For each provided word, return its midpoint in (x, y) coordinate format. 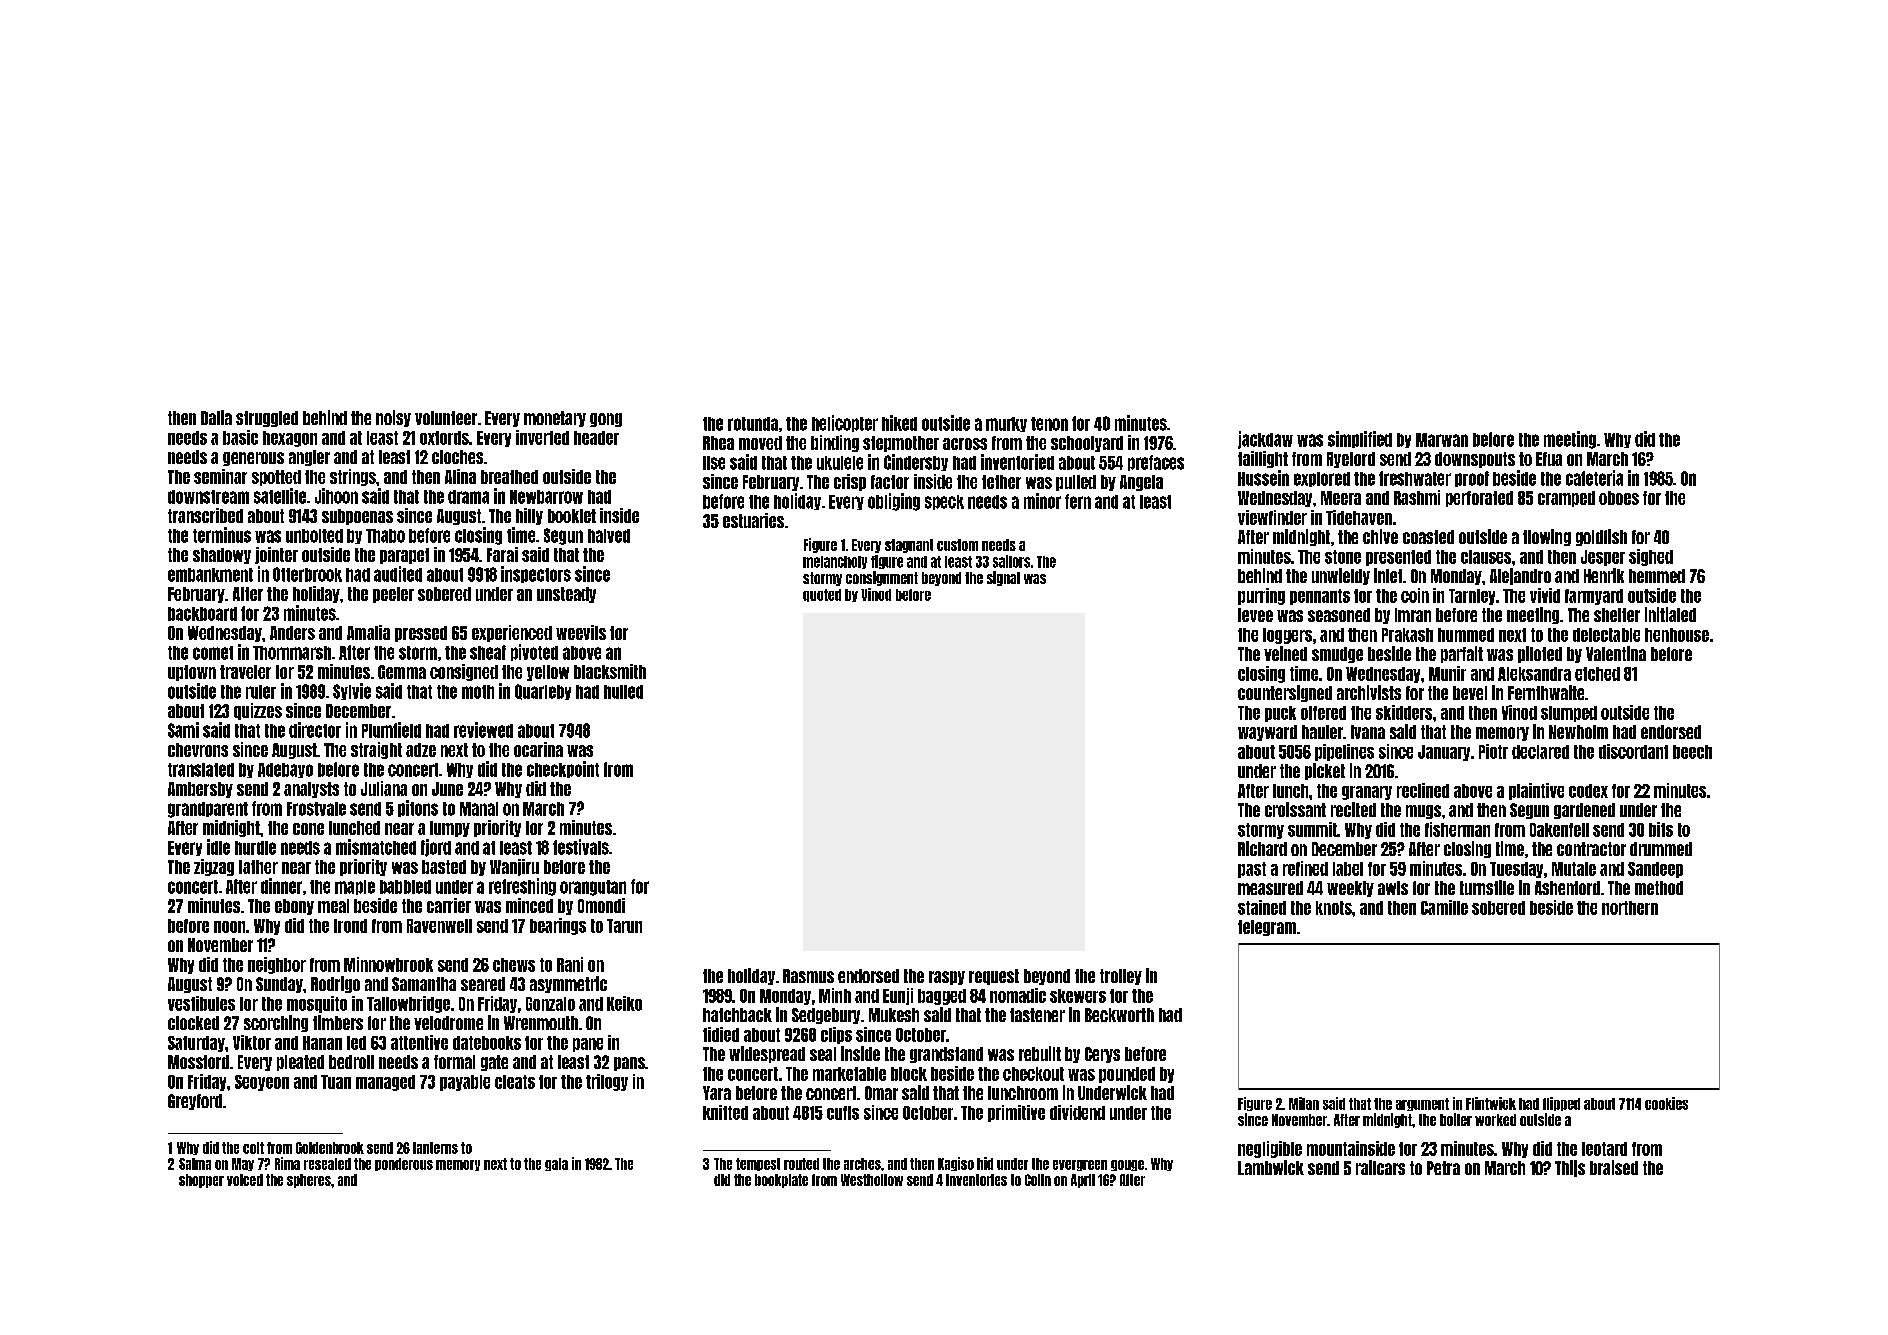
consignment (882, 578)
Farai (502, 554)
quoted (822, 595)
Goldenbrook (330, 1148)
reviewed (483, 730)
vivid (1545, 595)
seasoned (1339, 615)
